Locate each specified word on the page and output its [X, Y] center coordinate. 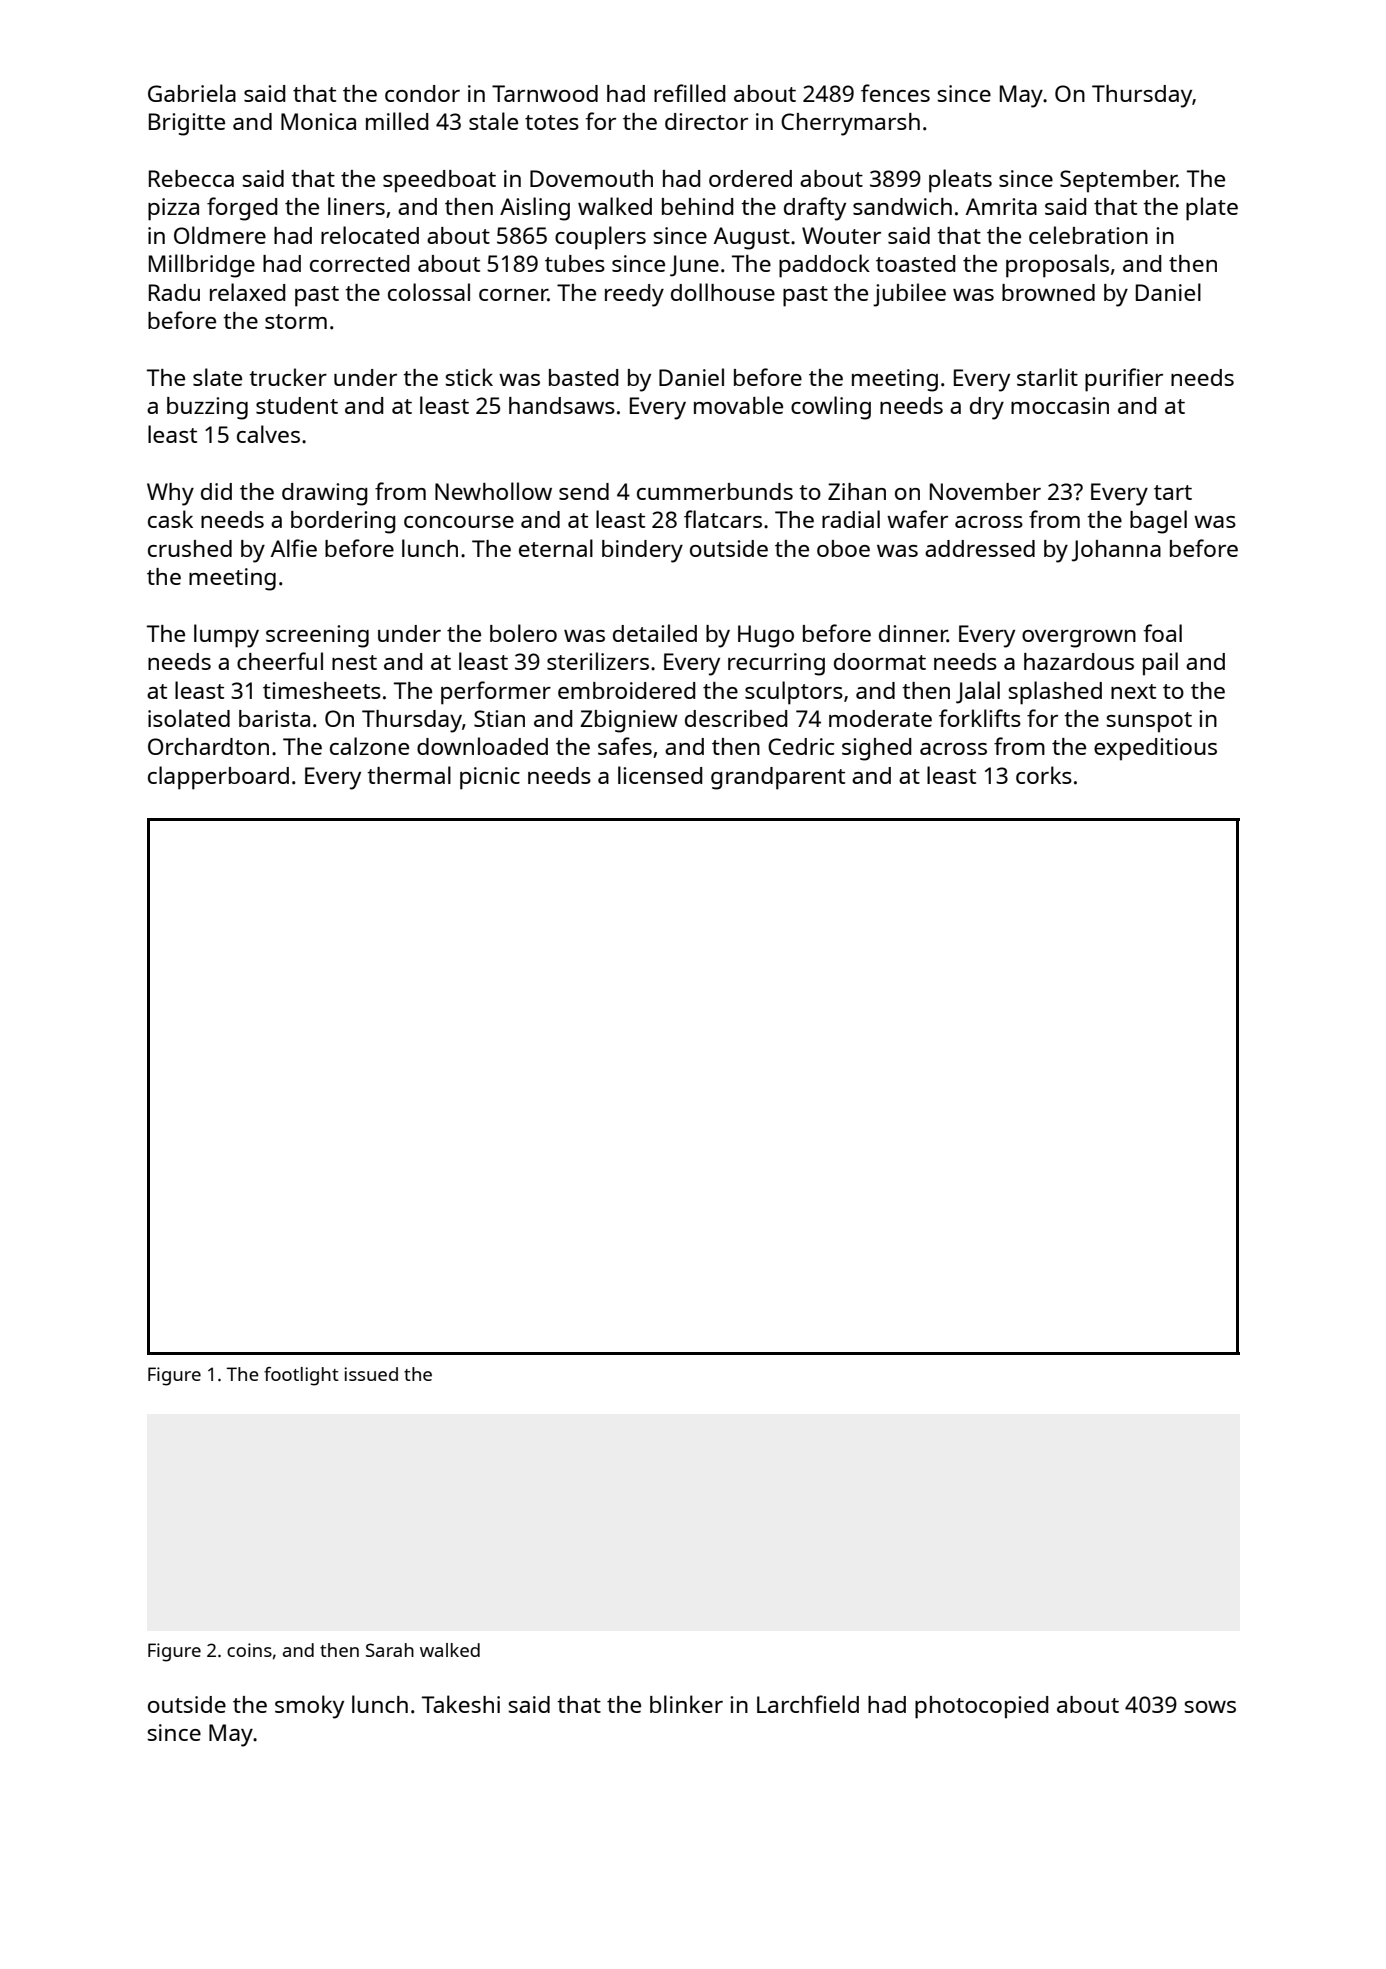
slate [217, 377]
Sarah [390, 1650]
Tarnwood [545, 93]
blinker [686, 1704]
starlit [1047, 377]
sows [1210, 1707]
